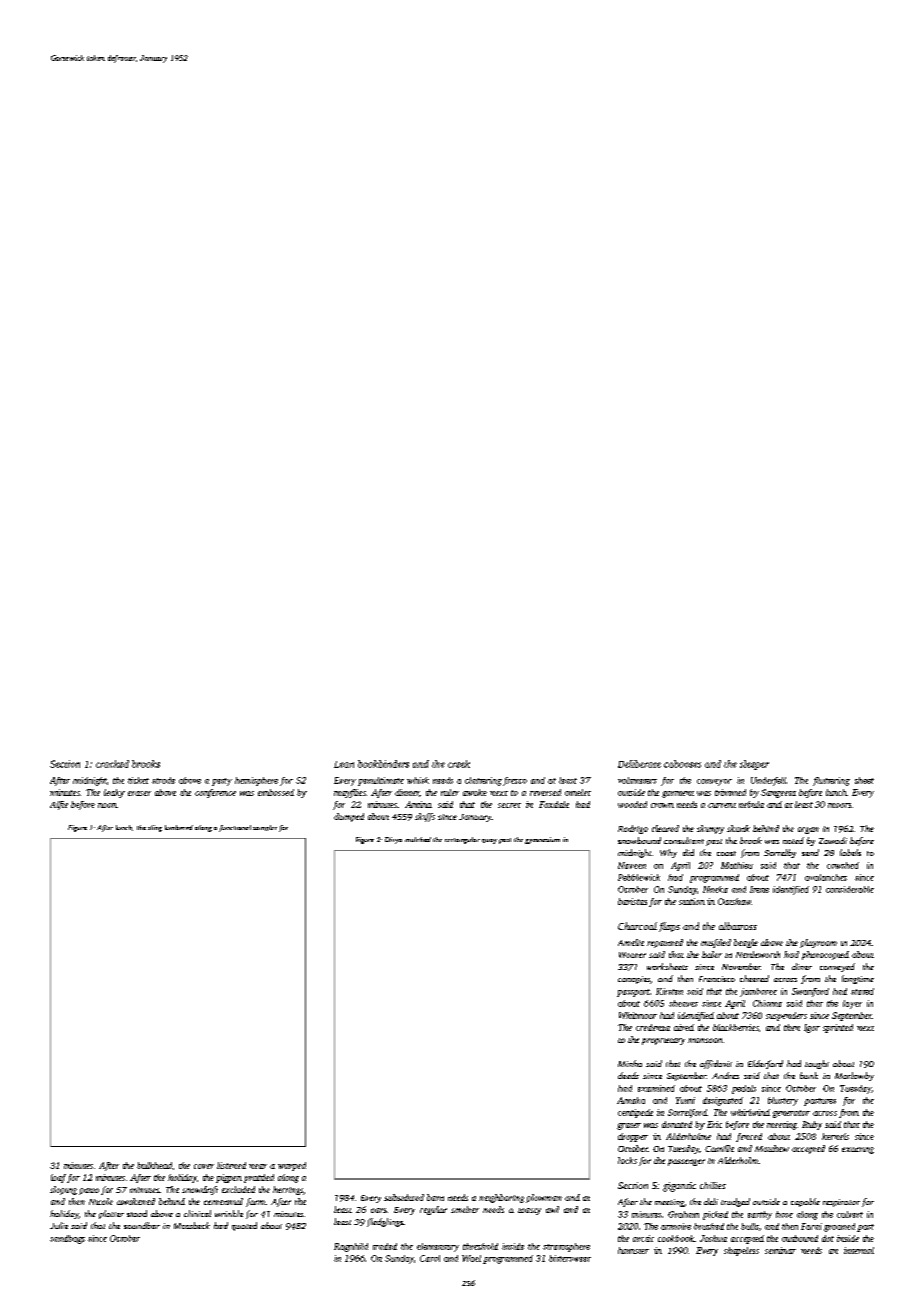 The image size is (924, 1308). Describe the element at coordinates (632, 865) in the screenshot. I see `Naveen` at that location.
